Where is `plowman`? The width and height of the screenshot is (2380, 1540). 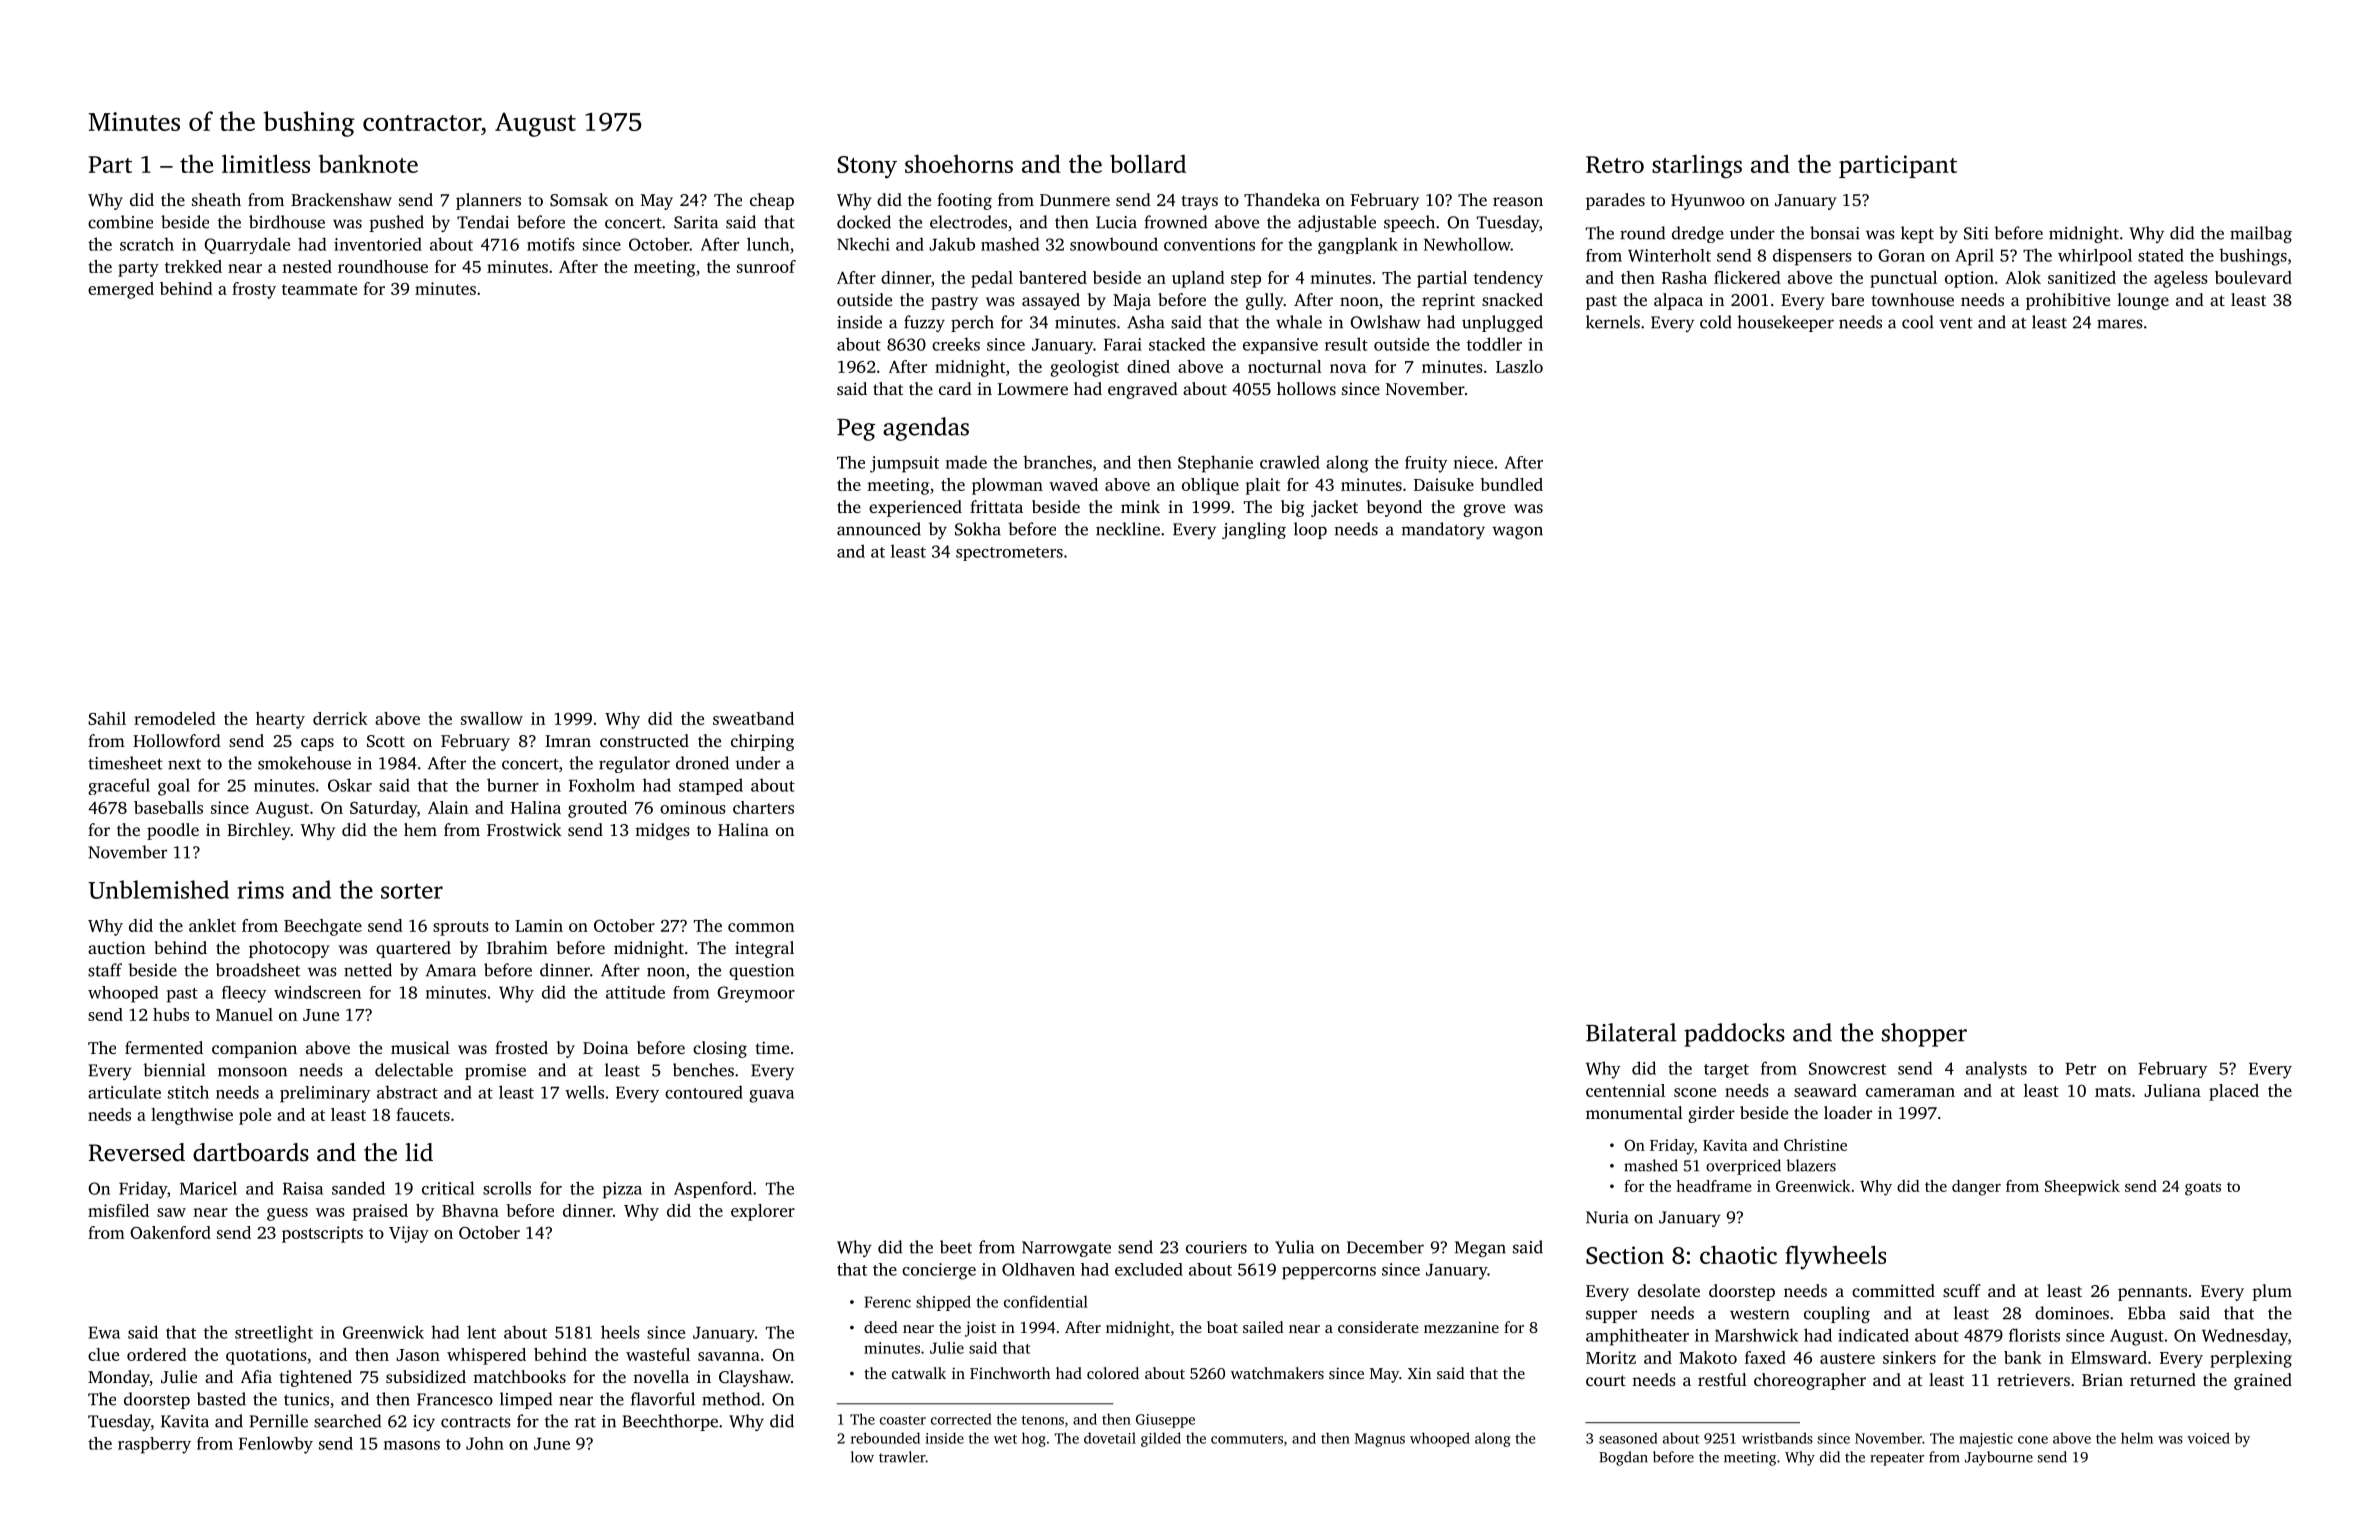 plowman is located at coordinates (1007, 486).
